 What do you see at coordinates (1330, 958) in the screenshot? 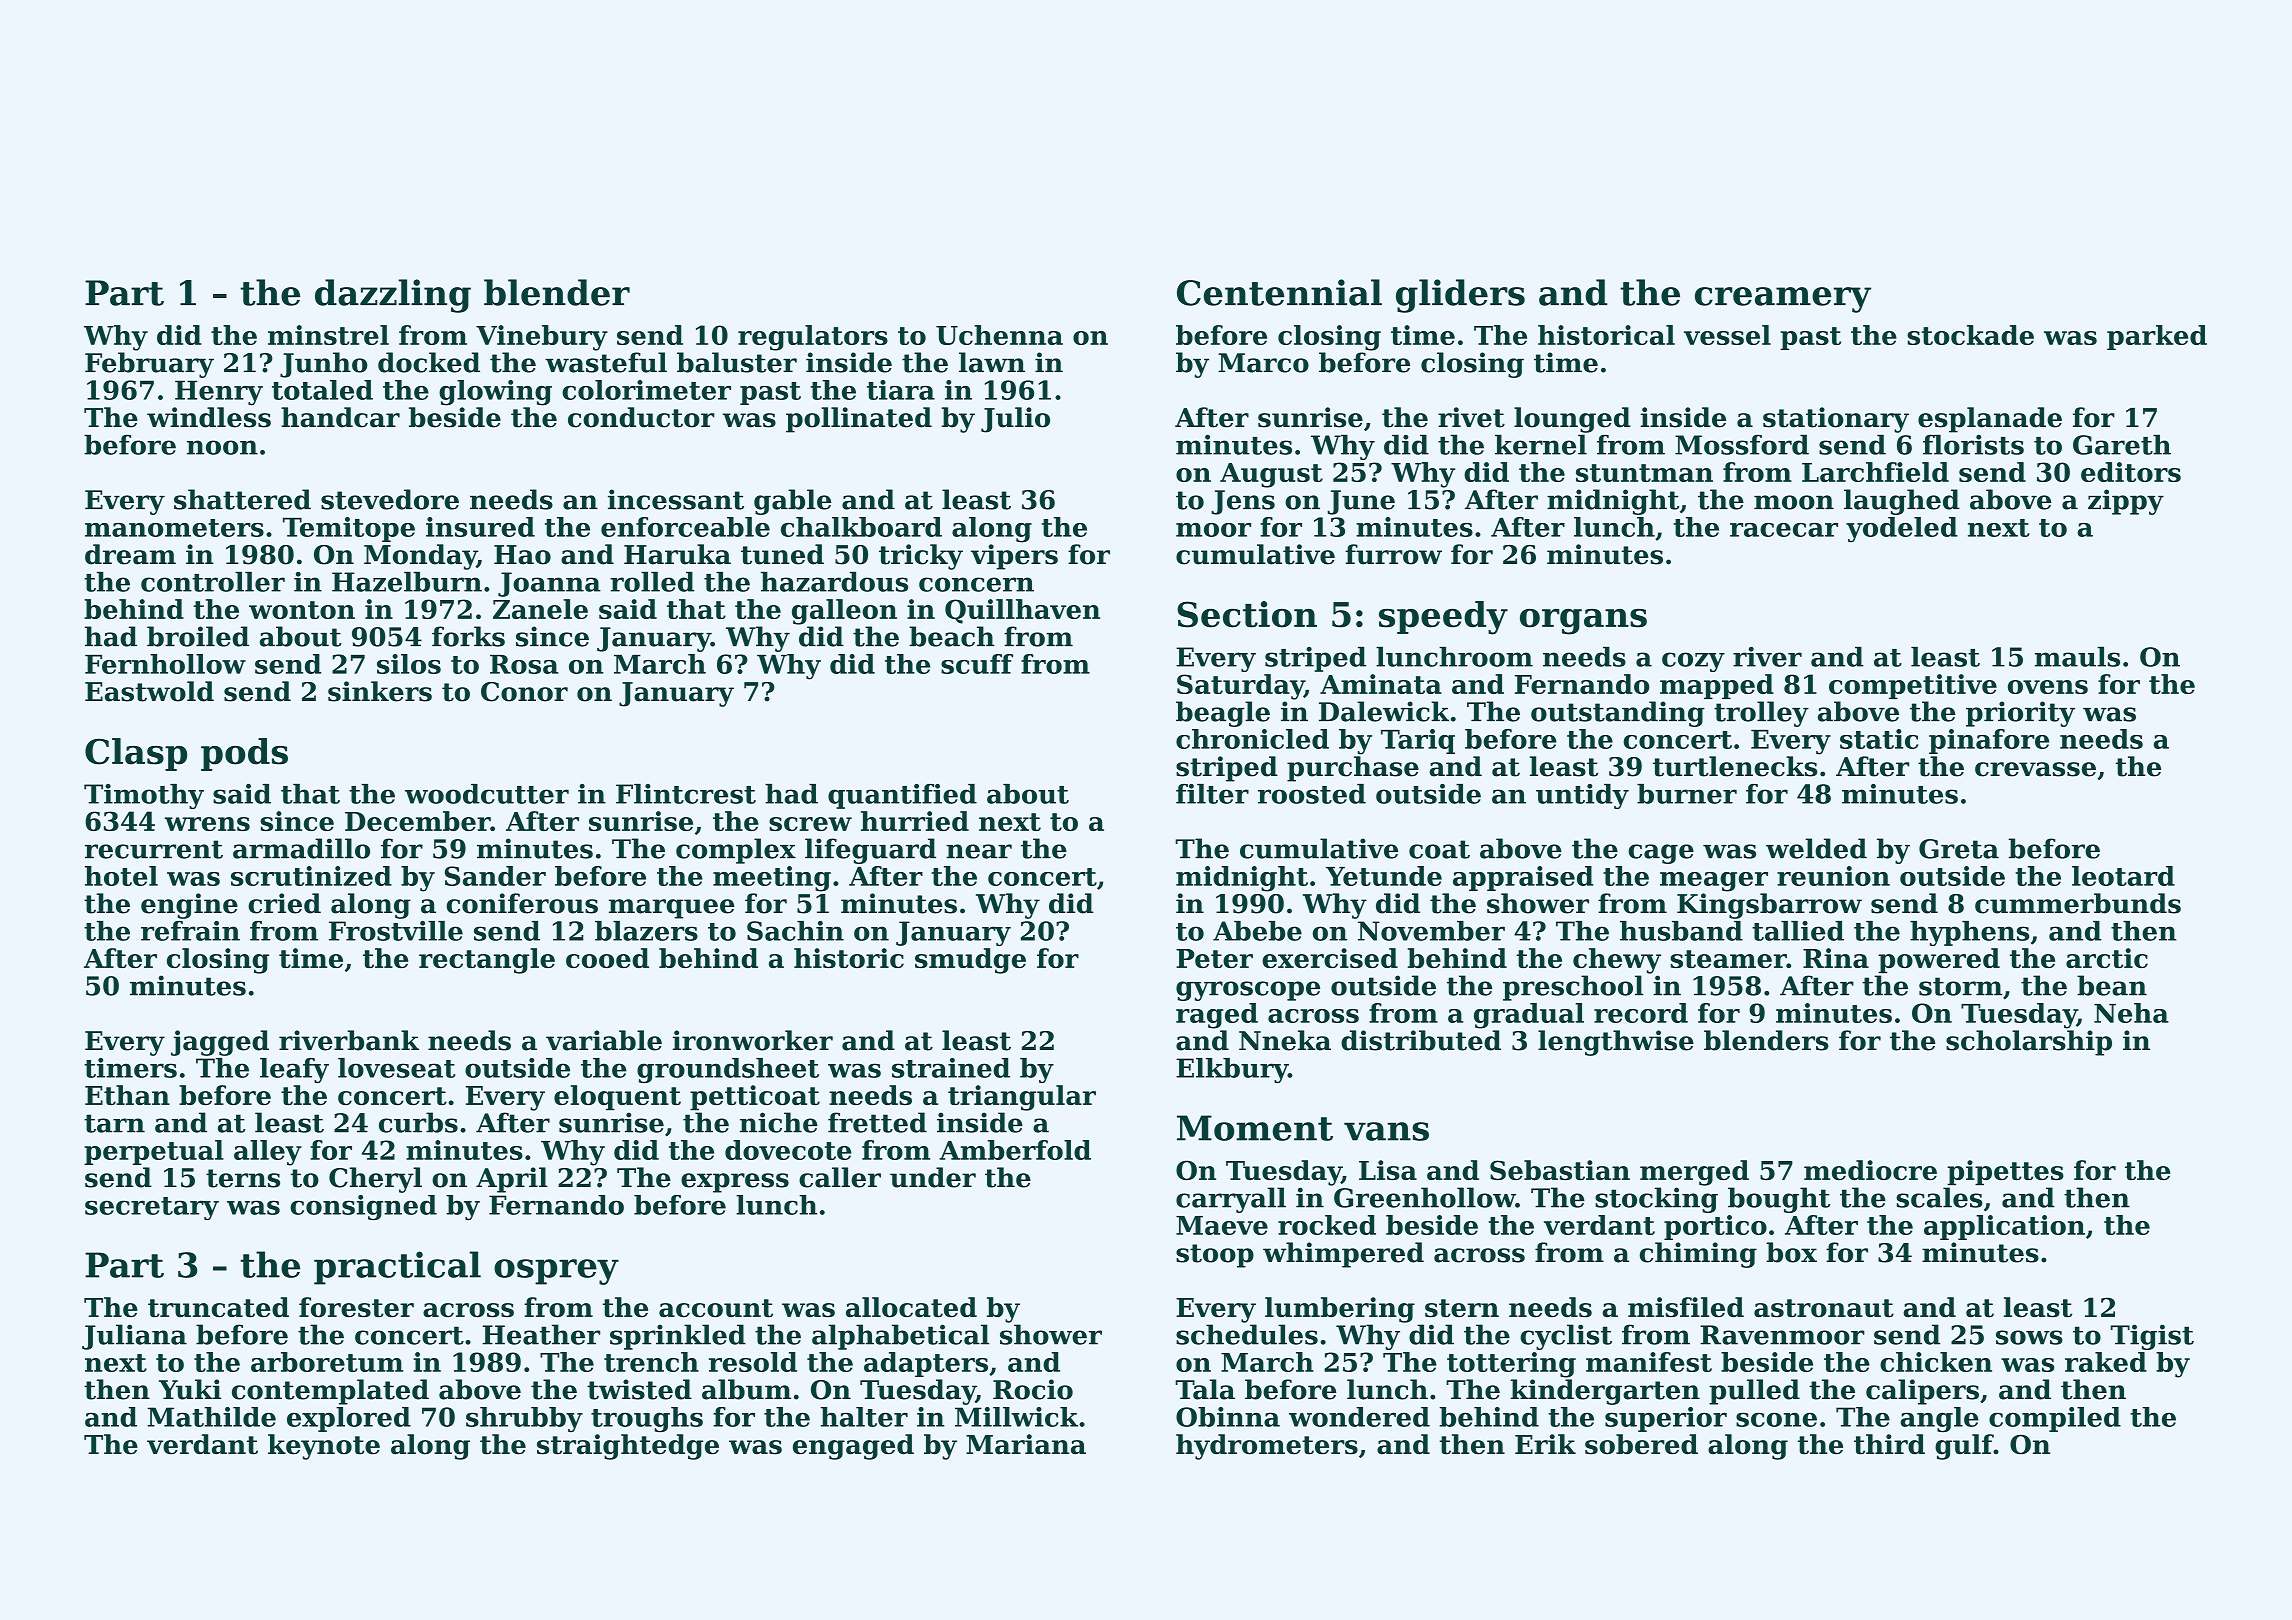
I see `exercised` at bounding box center [1330, 958].
